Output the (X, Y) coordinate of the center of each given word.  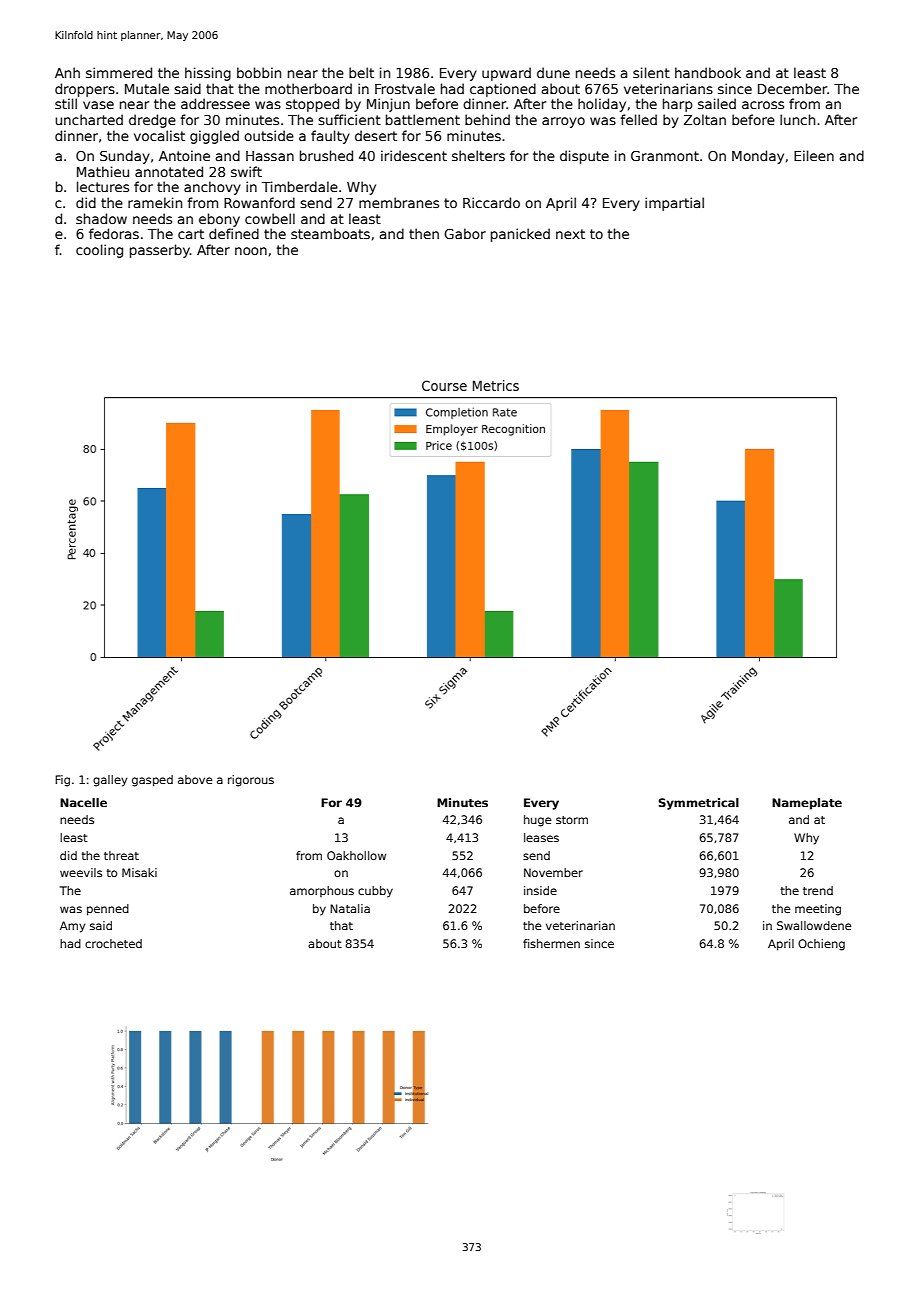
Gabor (465, 233)
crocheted (113, 943)
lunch (797, 119)
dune (553, 72)
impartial (674, 204)
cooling (99, 251)
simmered (119, 72)
